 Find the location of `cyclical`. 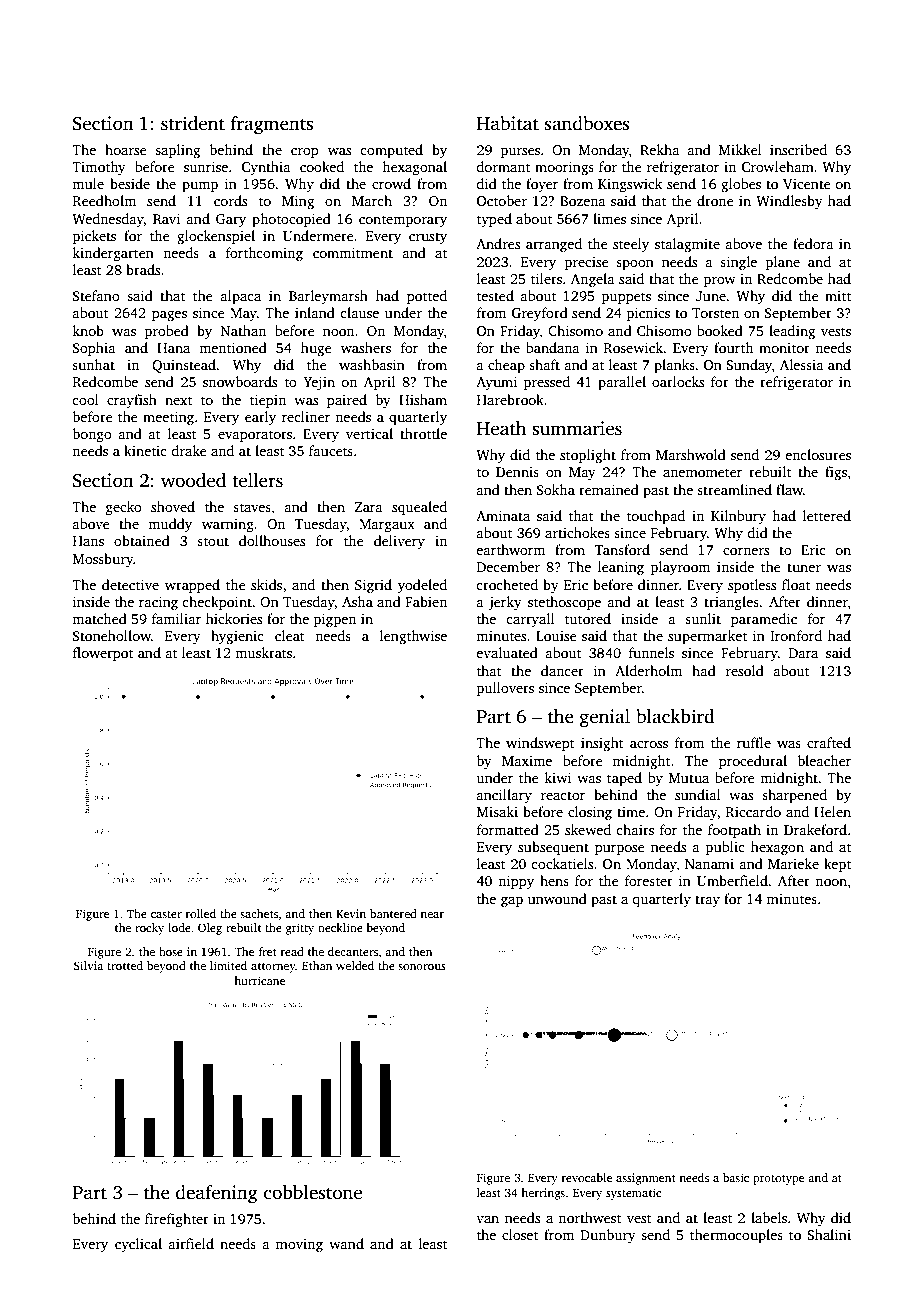

cyclical is located at coordinates (138, 1245).
